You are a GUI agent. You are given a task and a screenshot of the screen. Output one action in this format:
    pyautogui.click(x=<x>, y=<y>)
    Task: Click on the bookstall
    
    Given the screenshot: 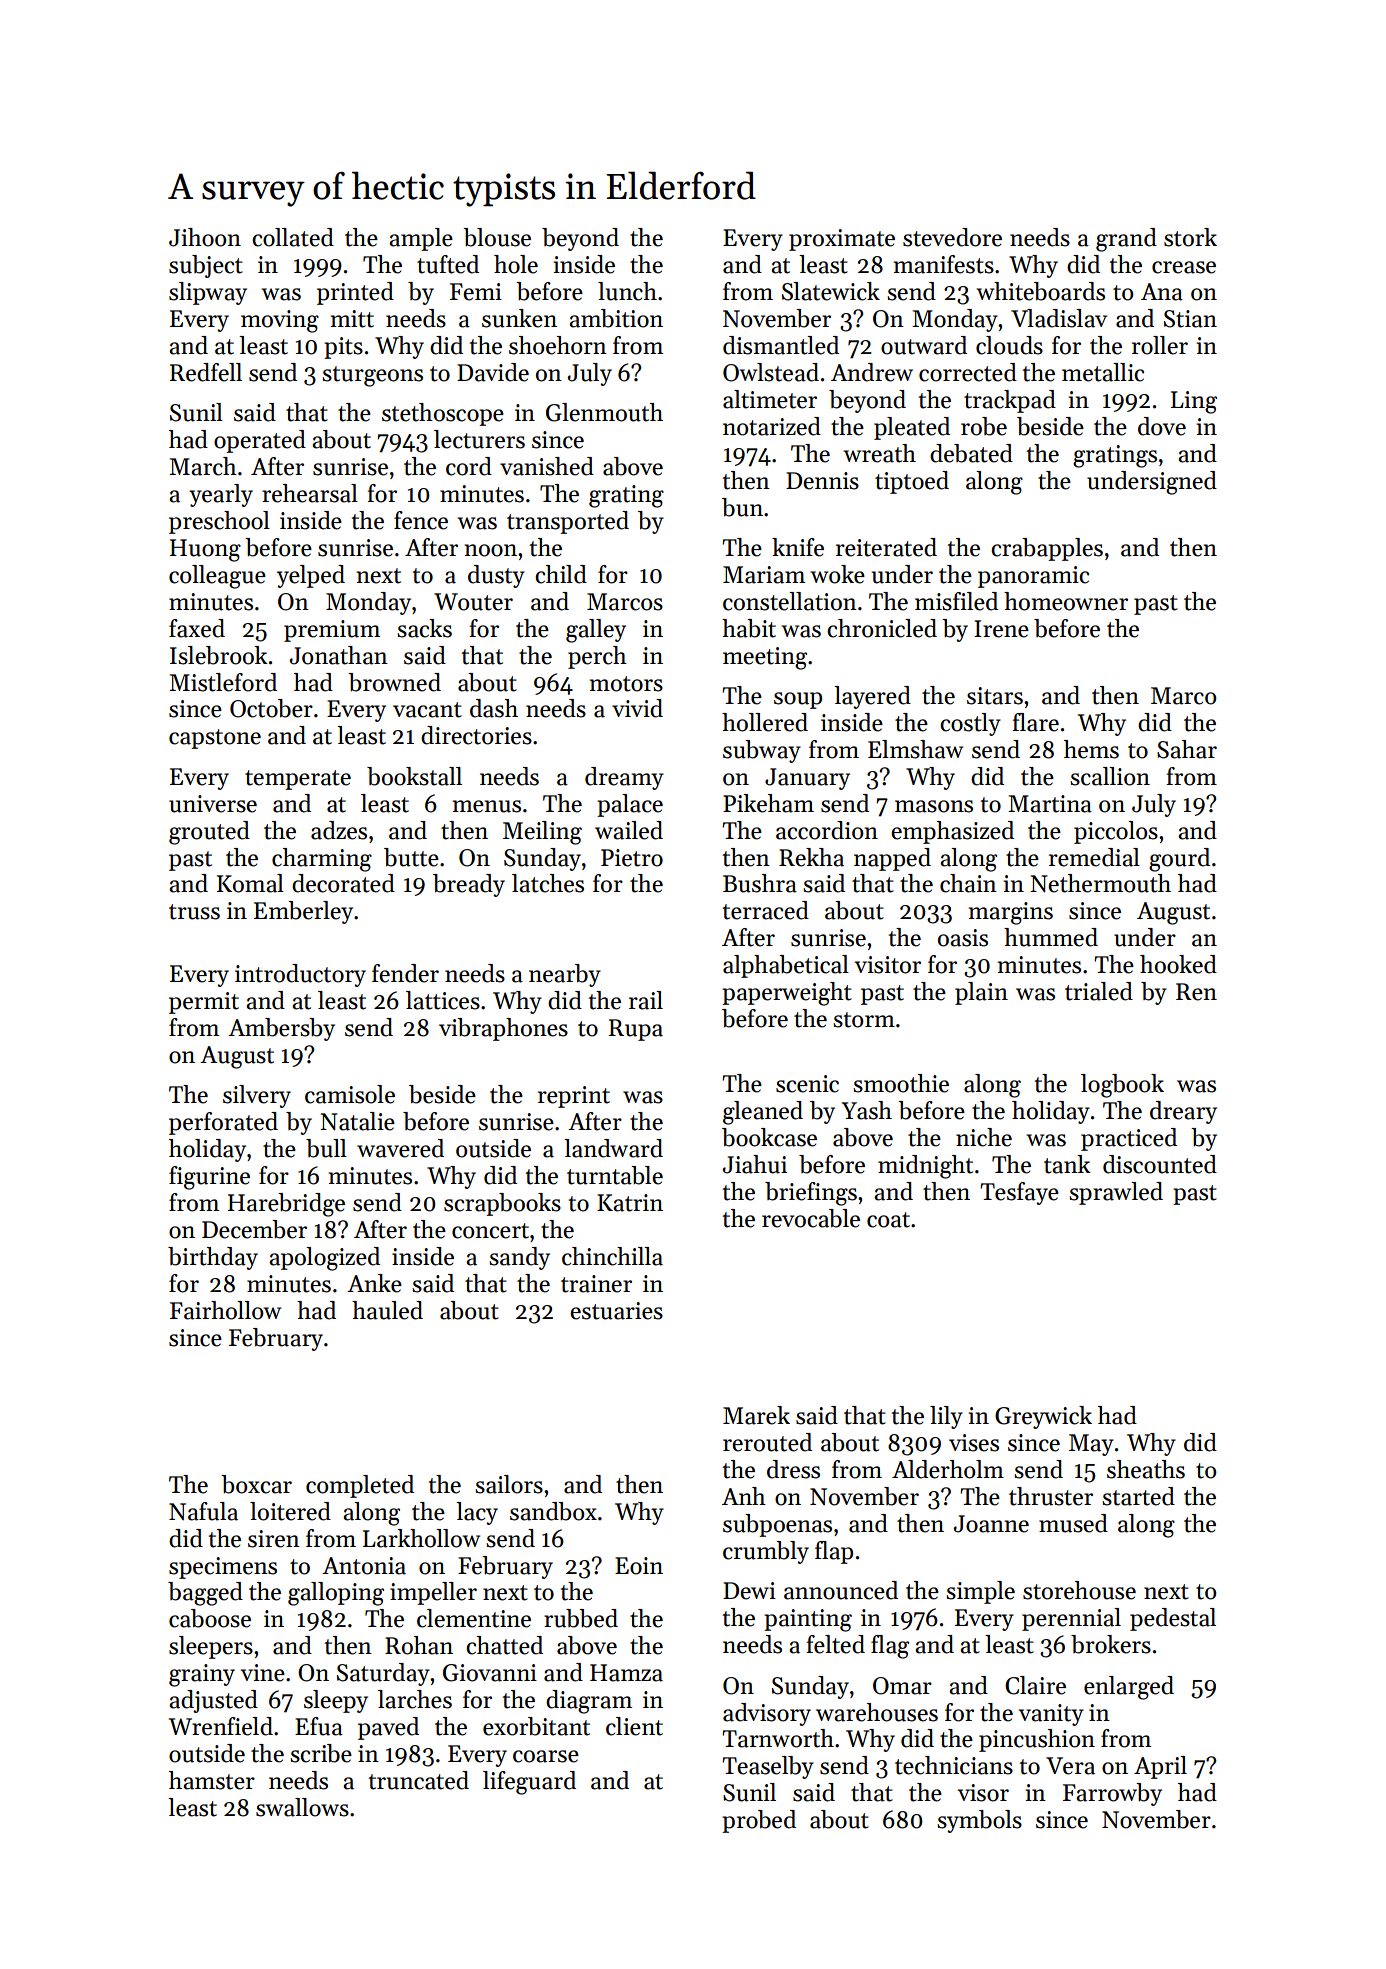 What is the action you would take?
    pyautogui.click(x=414, y=776)
